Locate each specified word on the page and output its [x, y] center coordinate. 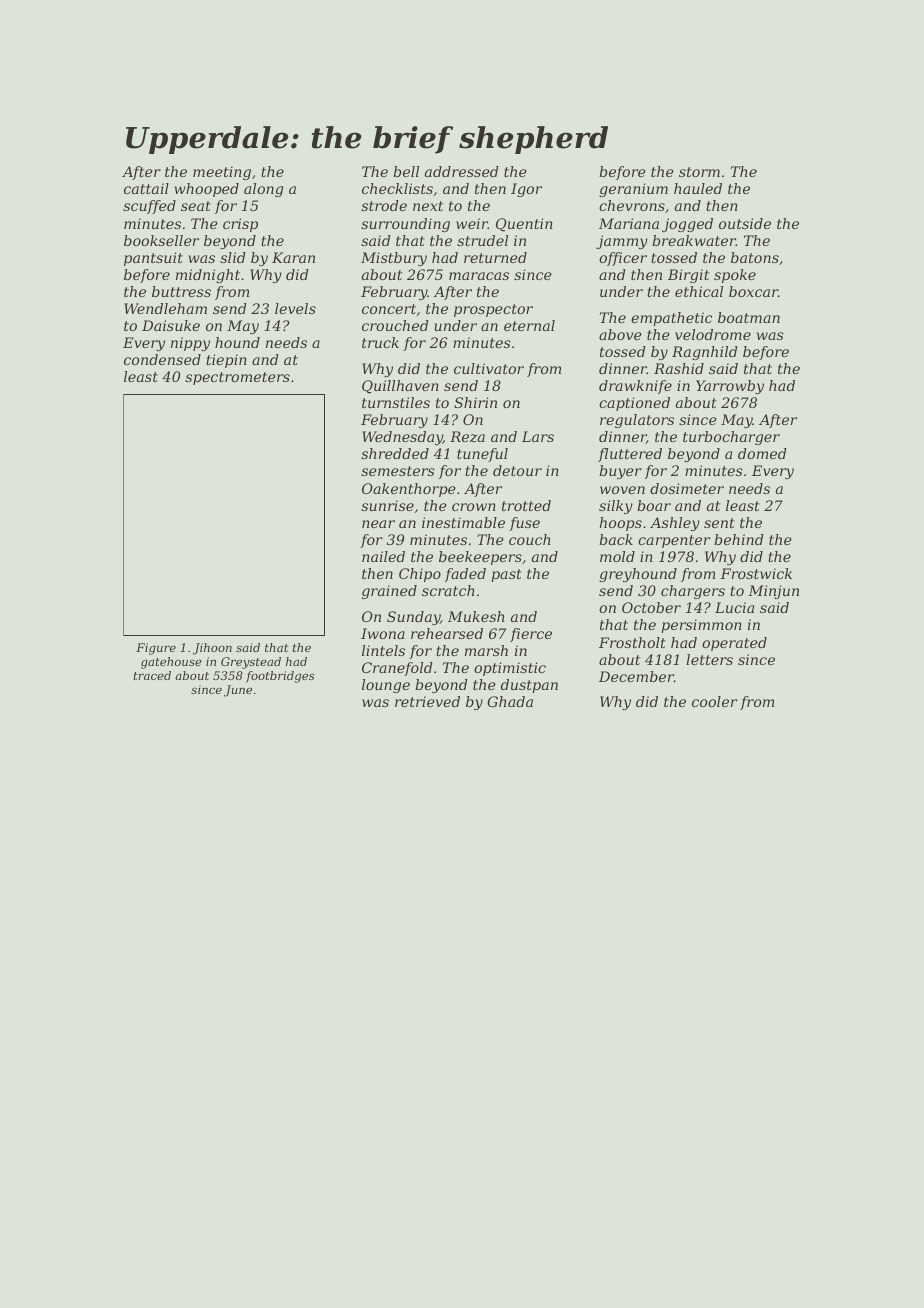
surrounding [405, 225]
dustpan [529, 686]
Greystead [251, 663]
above [620, 334]
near [378, 524]
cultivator [489, 368]
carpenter [674, 541]
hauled [698, 188]
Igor [526, 190]
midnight [208, 276]
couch [530, 539]
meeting [222, 173]
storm [699, 172]
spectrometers [237, 378]
